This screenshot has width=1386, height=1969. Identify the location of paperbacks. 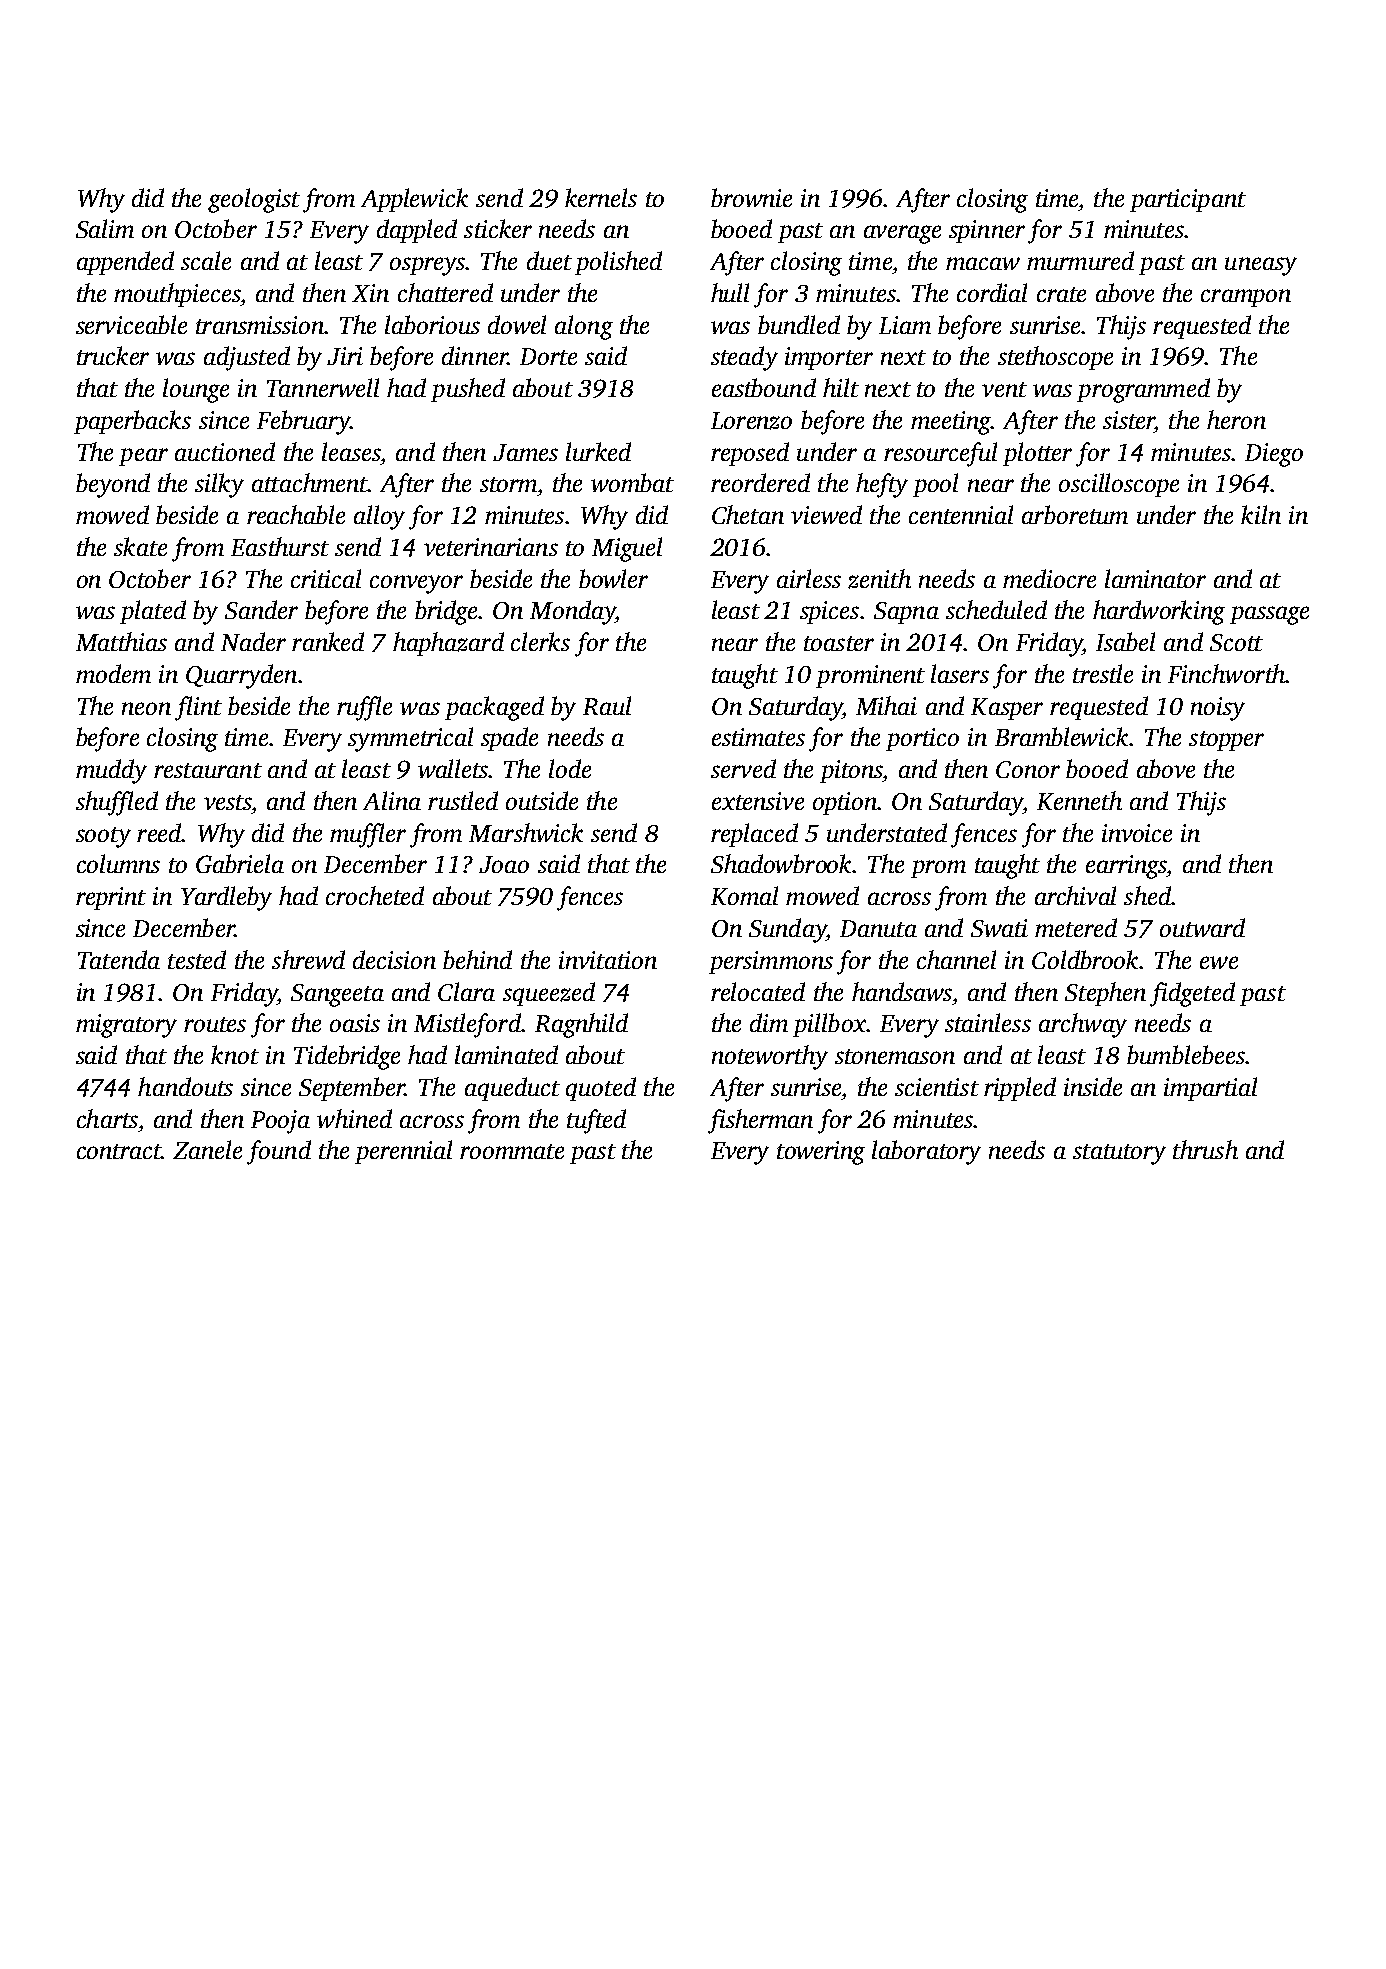
(132, 422).
